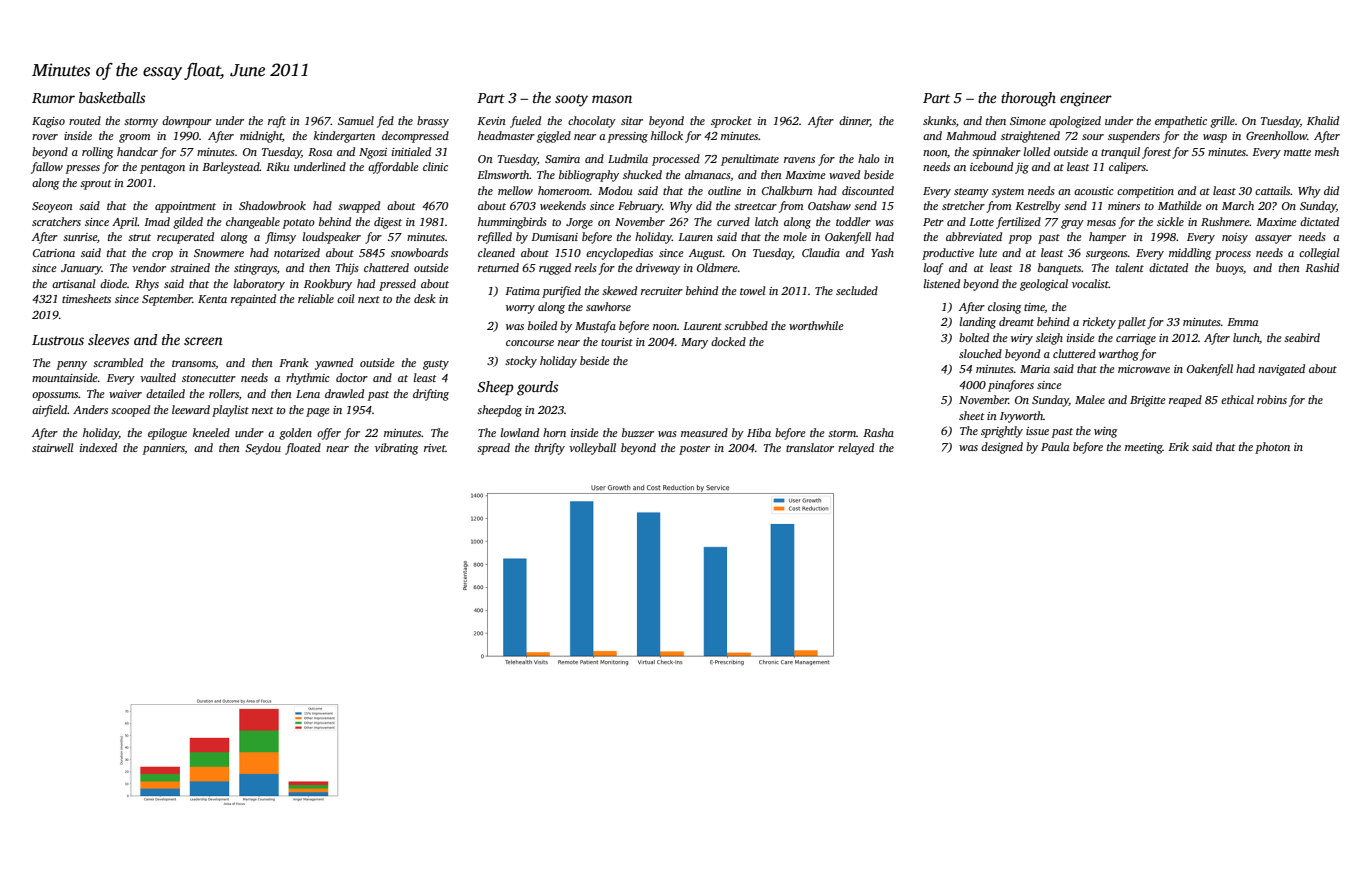 The width and height of the screenshot is (1372, 887). I want to click on worthwhile, so click(816, 325).
